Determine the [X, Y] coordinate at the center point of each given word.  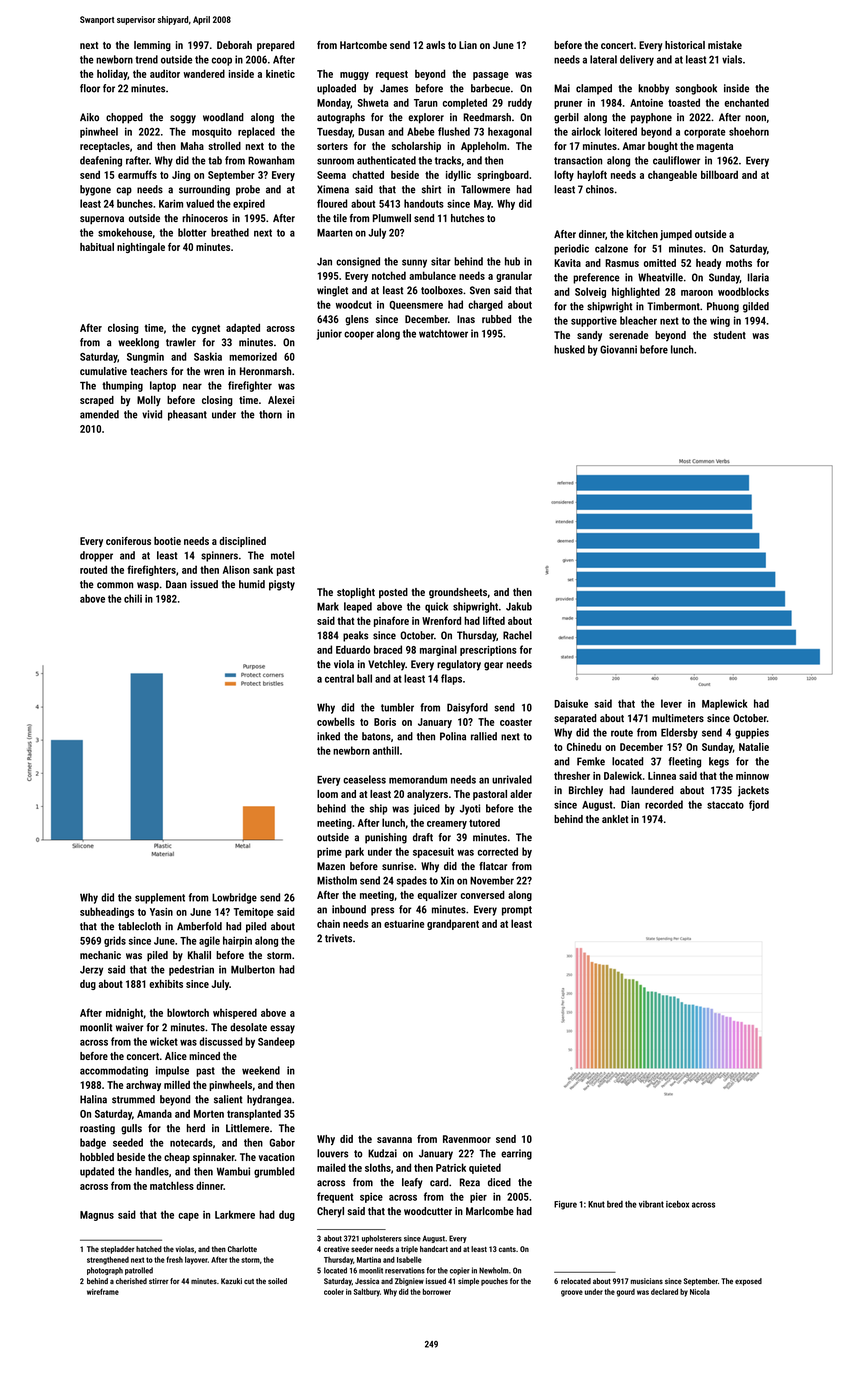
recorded [664, 804]
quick [436, 607]
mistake [725, 45]
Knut [596, 1204]
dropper [96, 556]
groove [572, 1293]
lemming [152, 46]
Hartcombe [363, 45]
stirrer [159, 1281]
